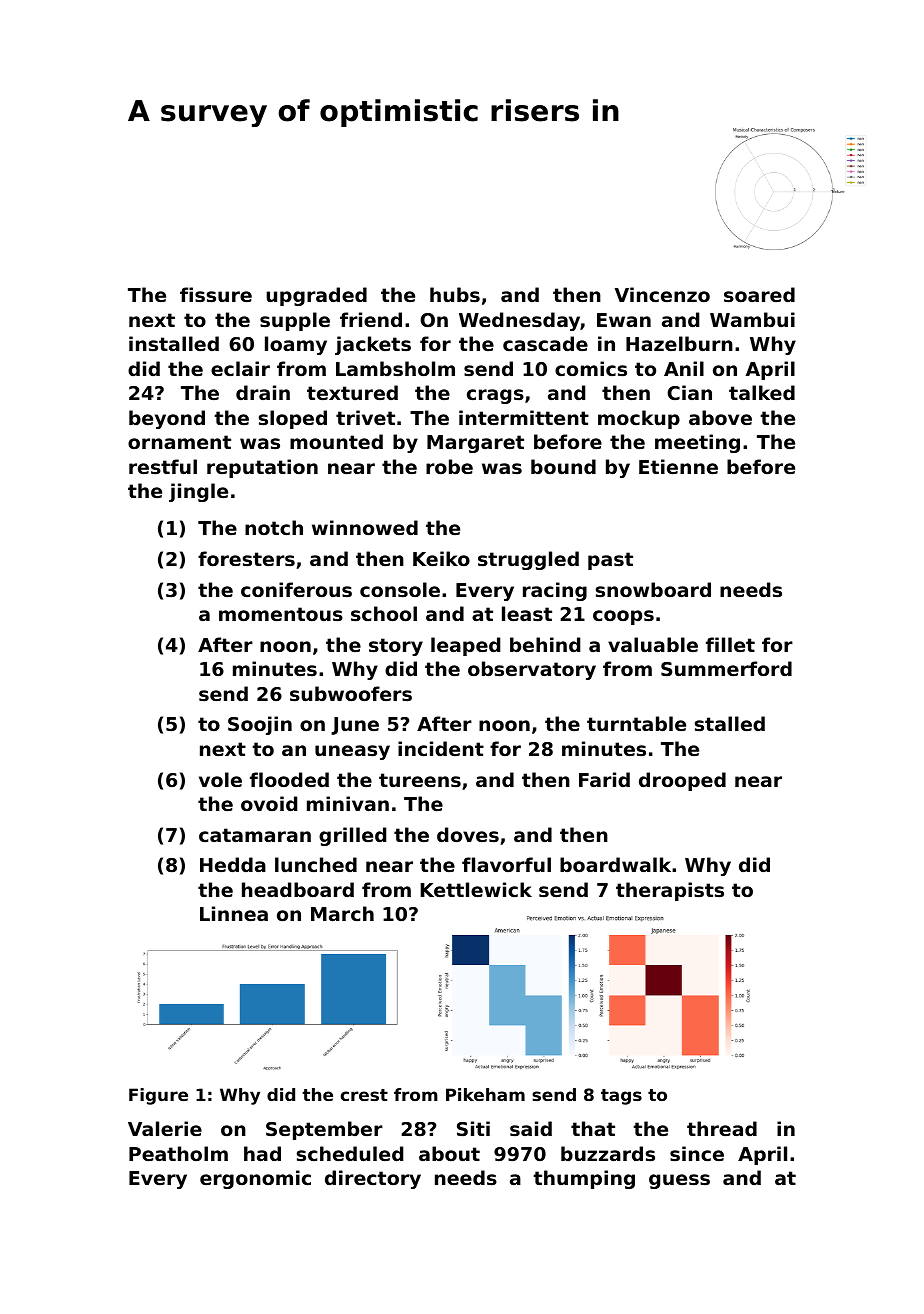 The height and width of the page is (1314, 924). What do you see at coordinates (233, 864) in the page?
I see `Hedda` at bounding box center [233, 864].
